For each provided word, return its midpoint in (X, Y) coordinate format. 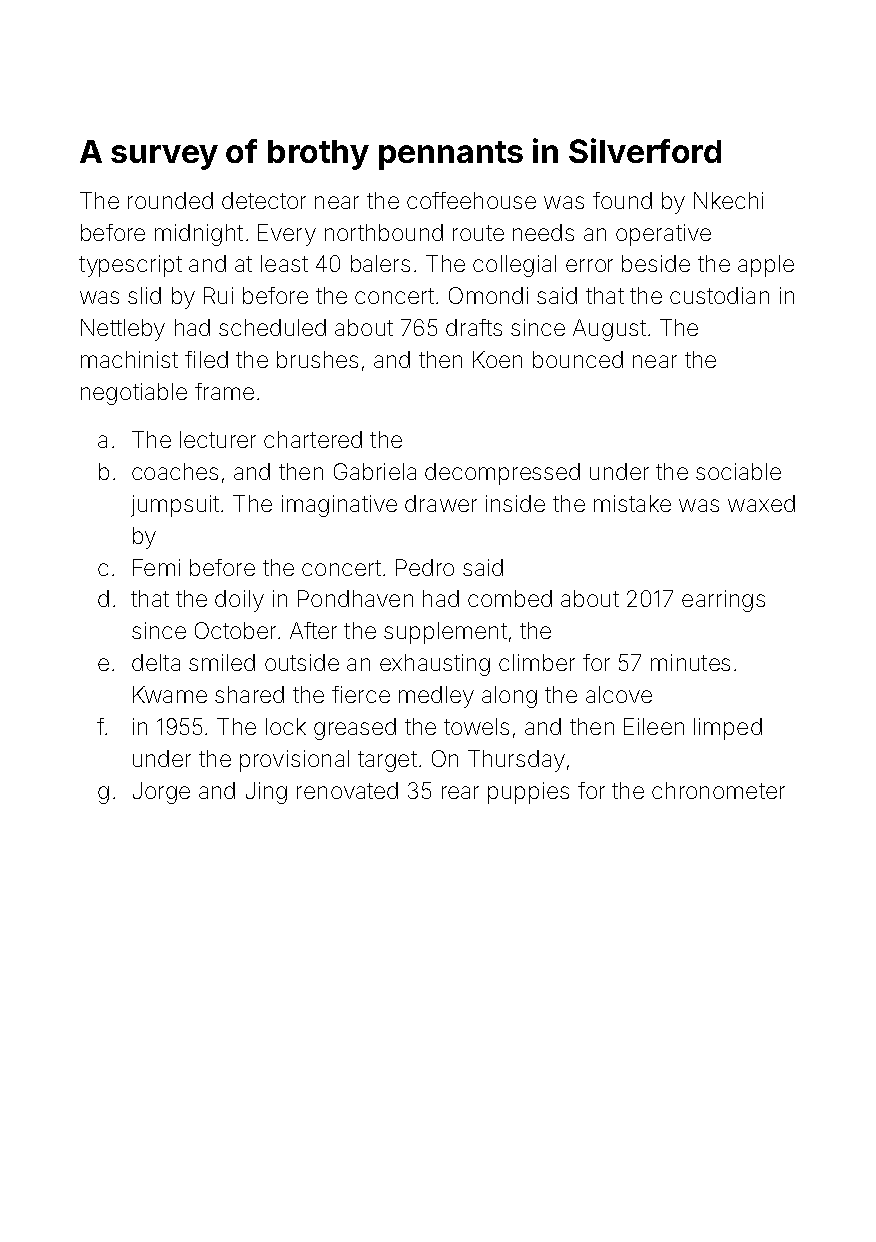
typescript (130, 266)
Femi (156, 567)
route (478, 233)
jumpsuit (175, 506)
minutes (690, 662)
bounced (578, 359)
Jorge (161, 793)
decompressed (502, 474)
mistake (632, 503)
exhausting (435, 665)
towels (476, 726)
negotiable (134, 394)
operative (663, 235)
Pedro (425, 567)
